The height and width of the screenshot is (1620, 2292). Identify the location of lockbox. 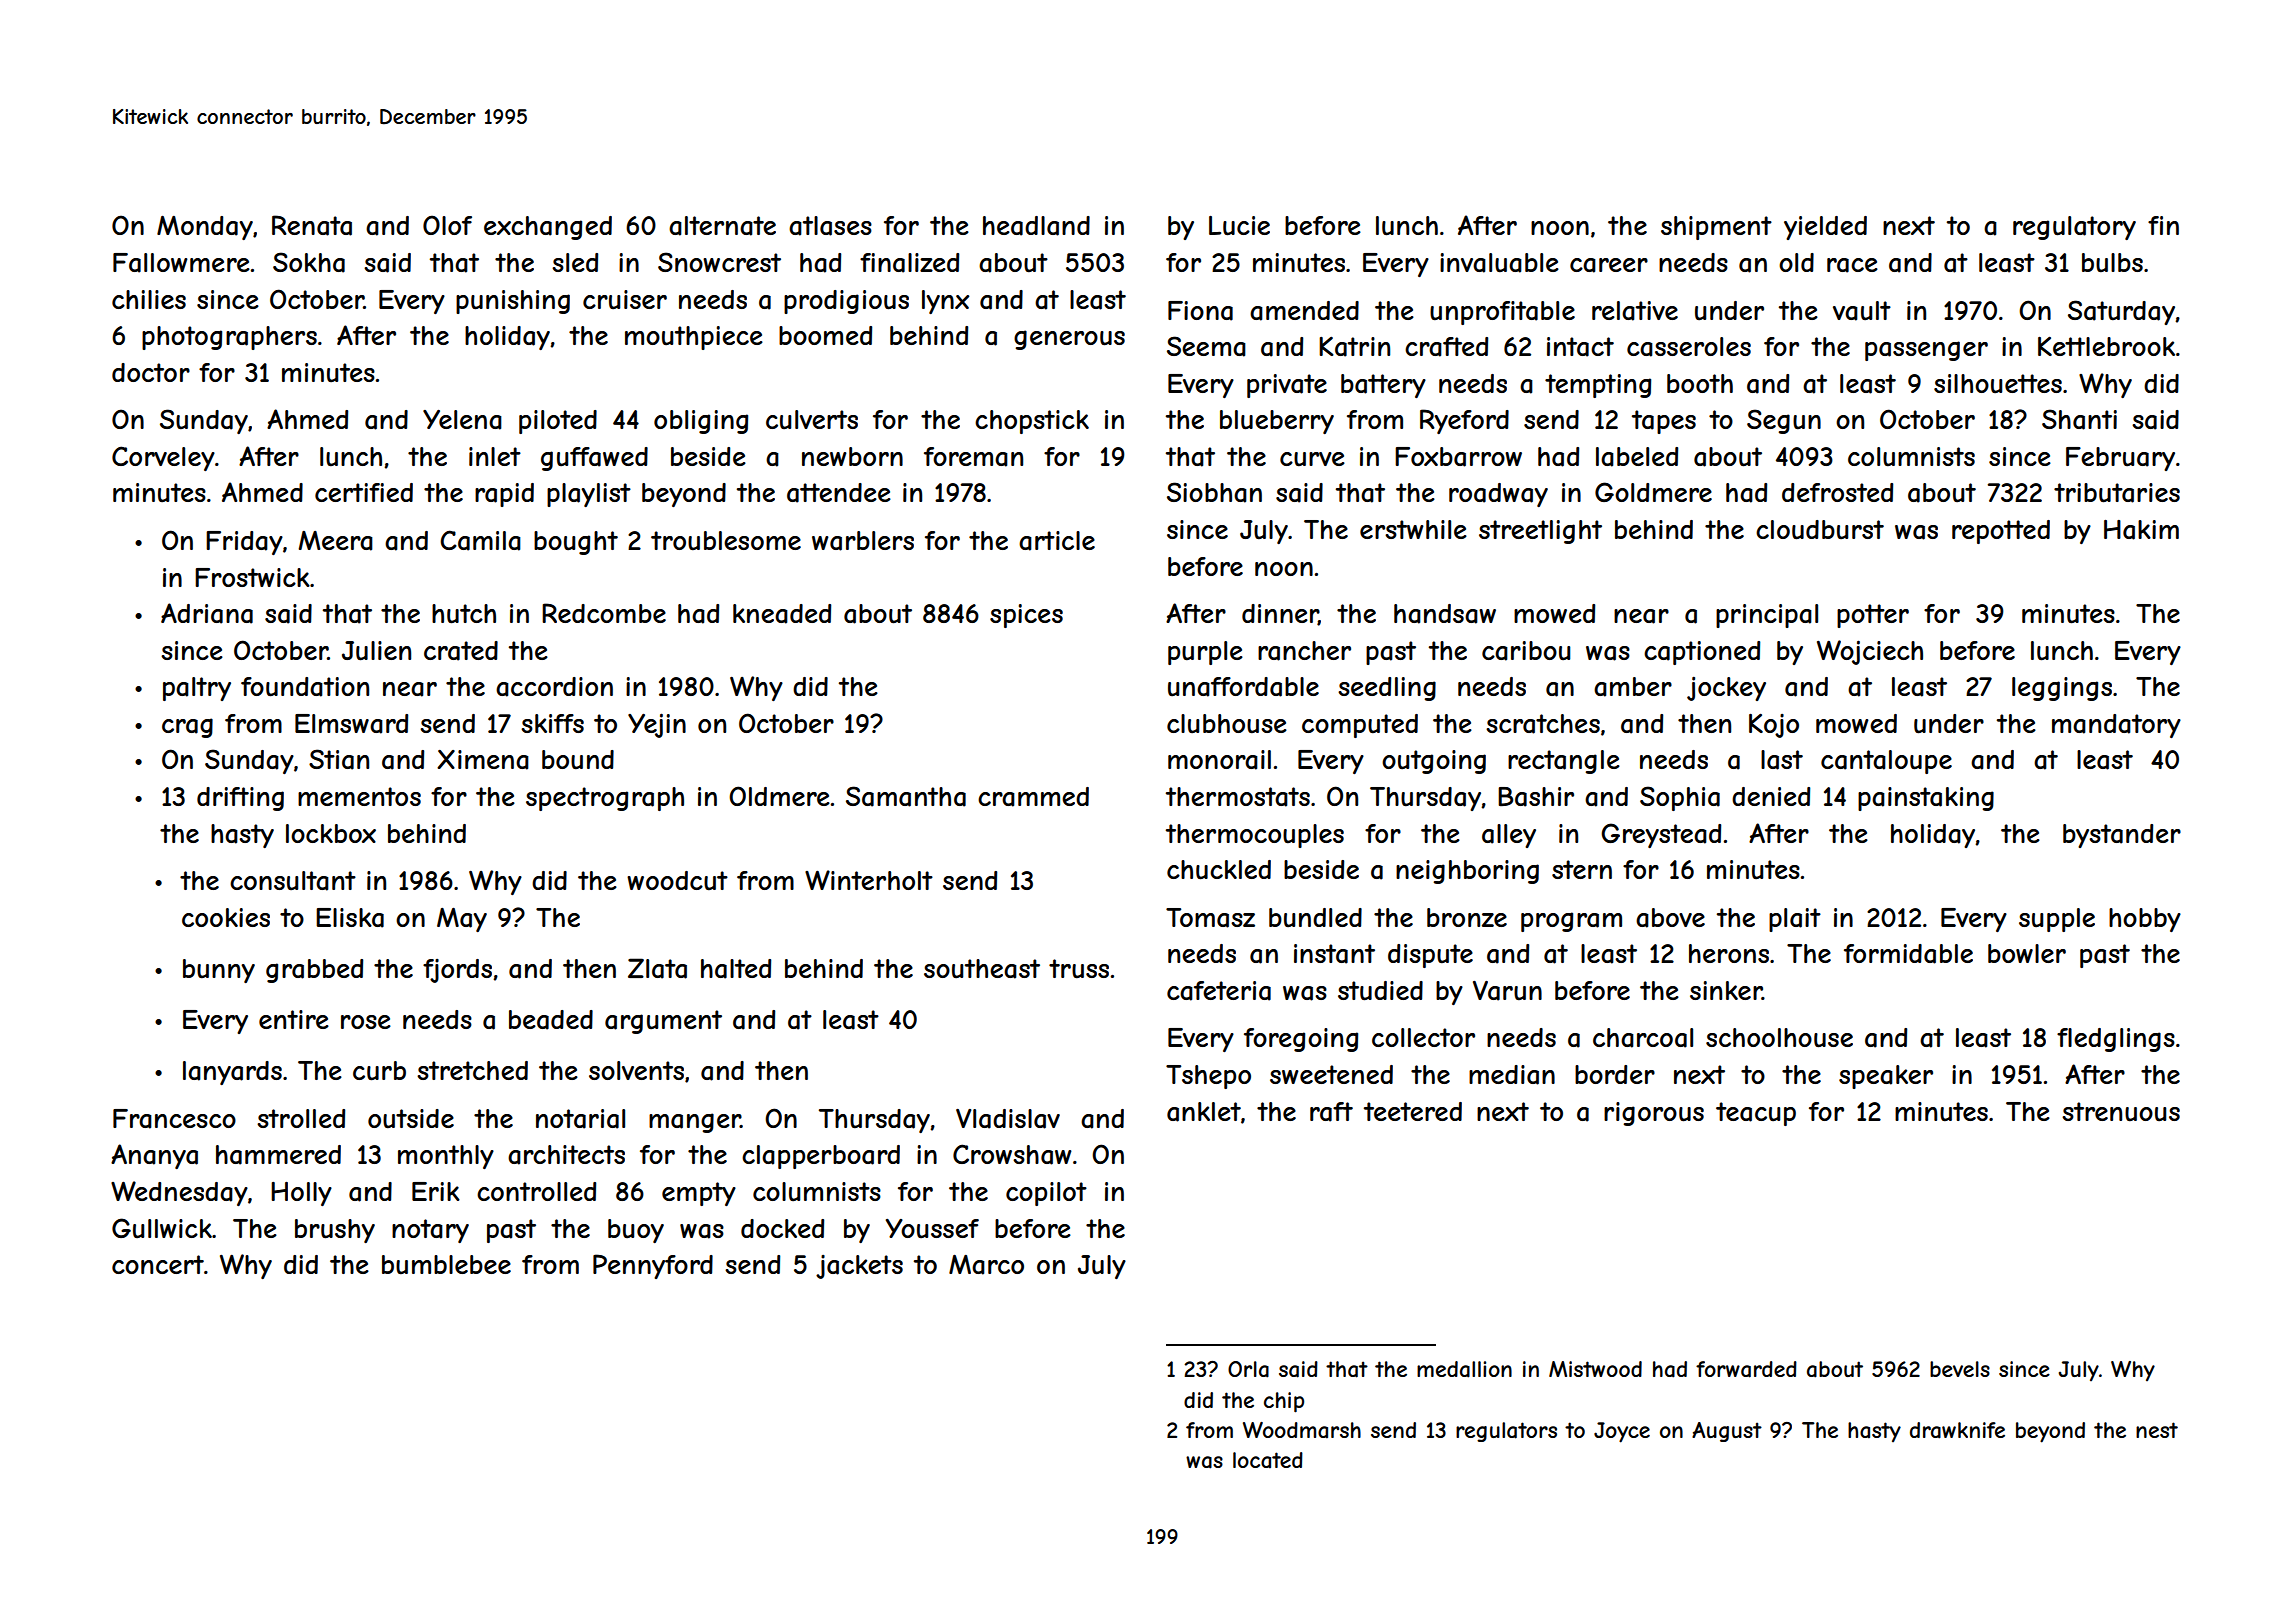
(331, 833).
